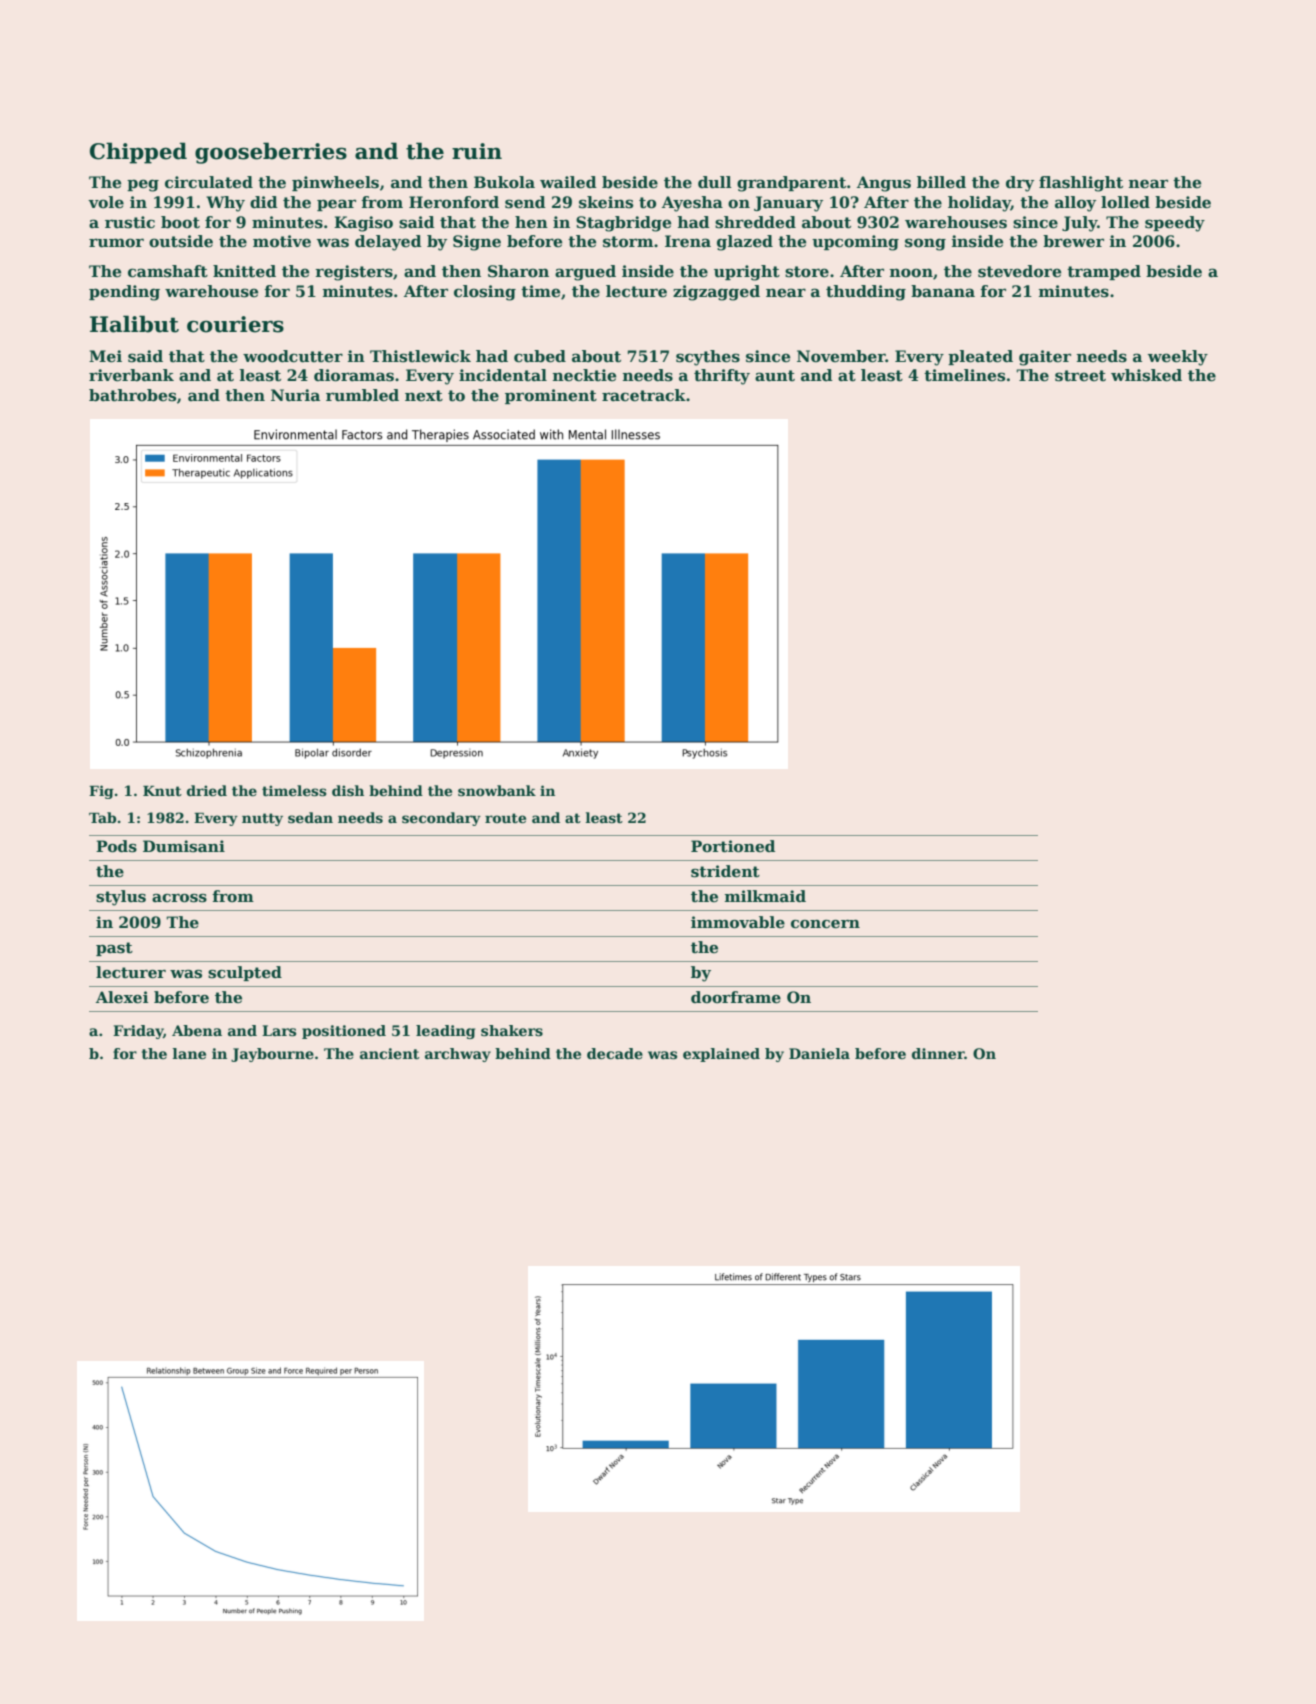 The image size is (1316, 1704). I want to click on storm, so click(628, 242).
